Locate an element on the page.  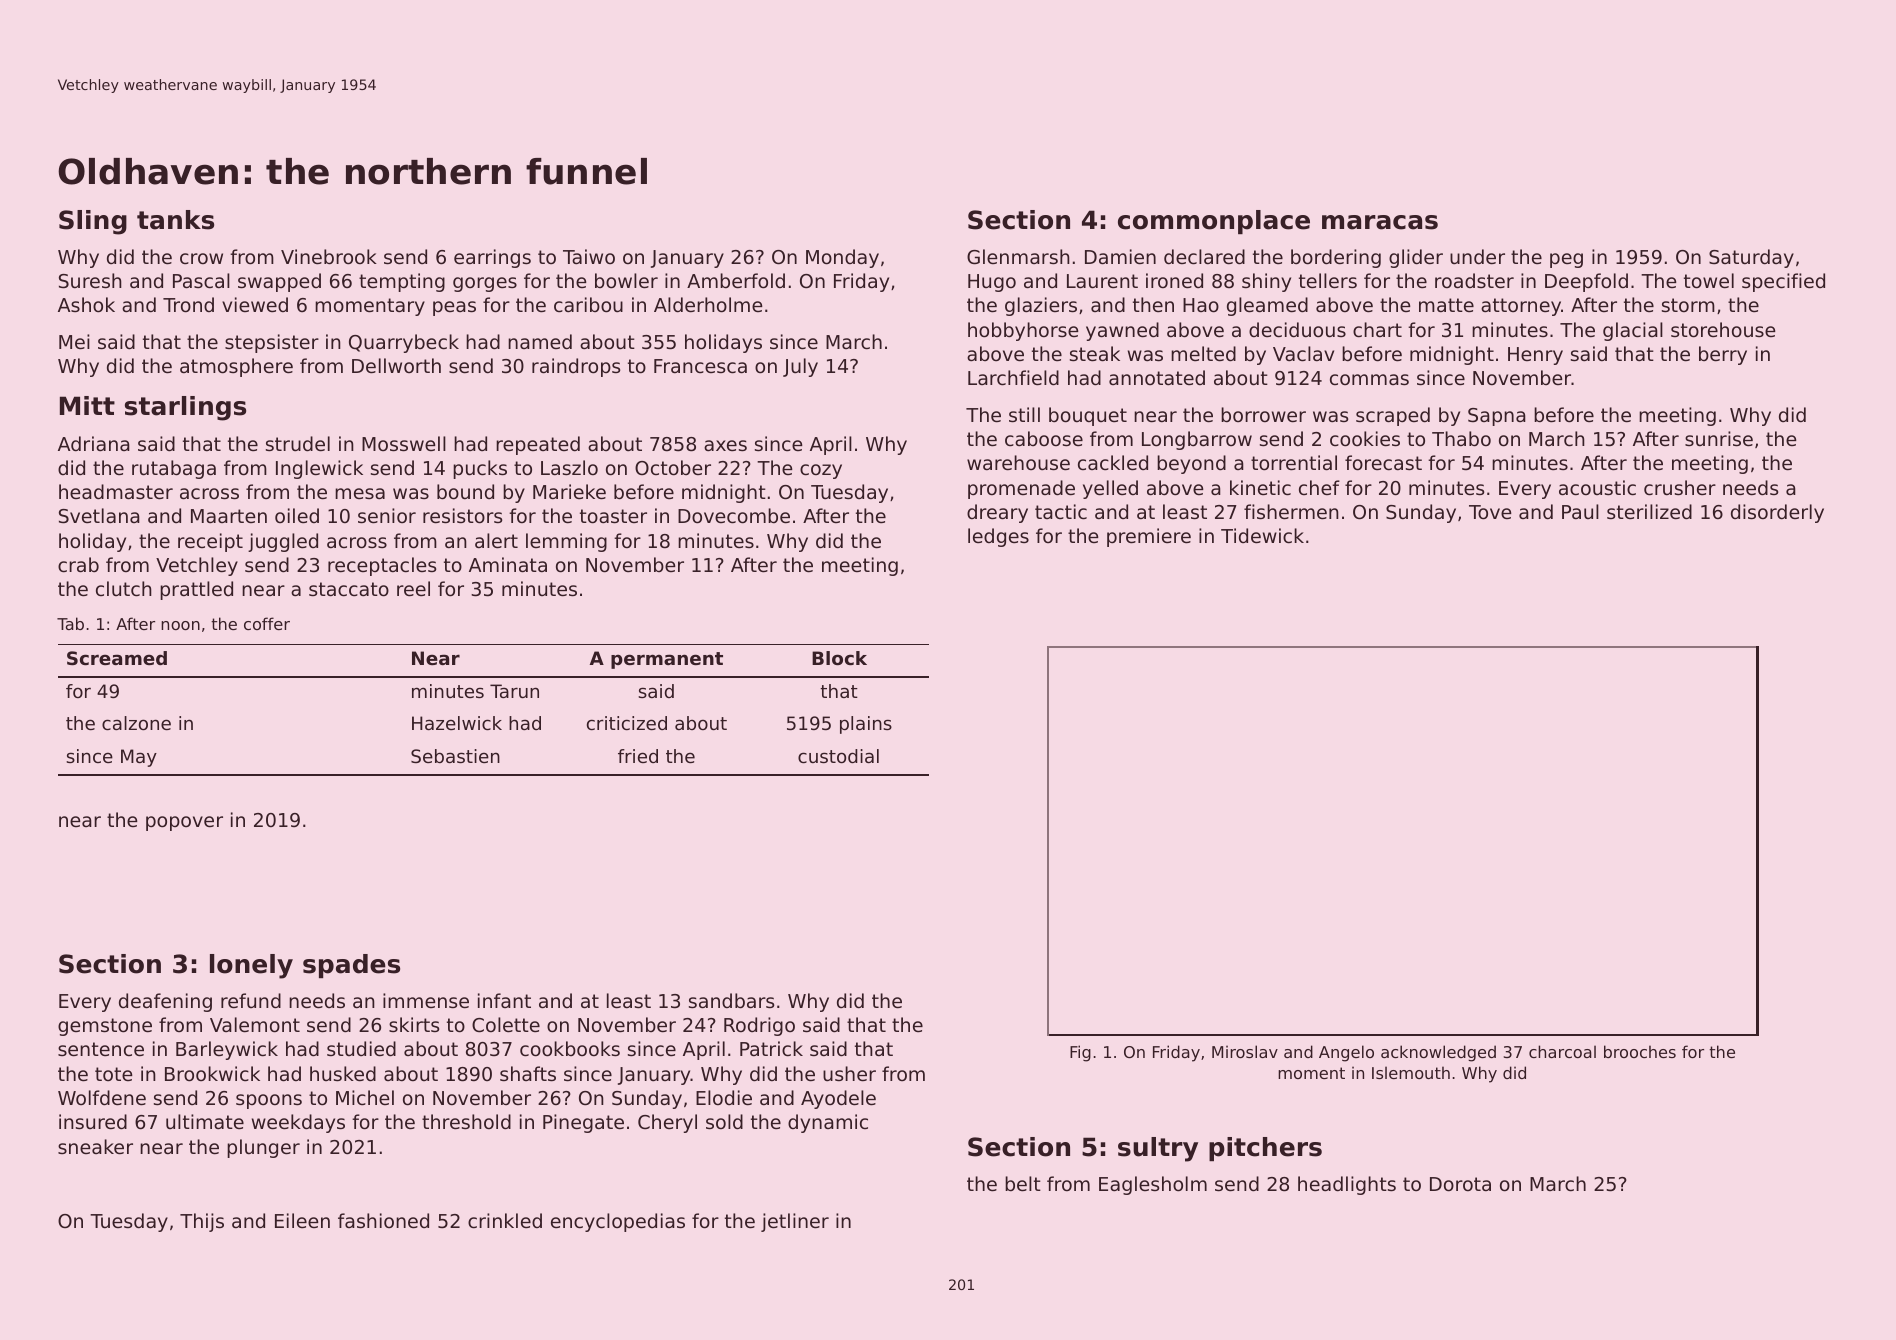
Screamed is located at coordinates (117, 658).
